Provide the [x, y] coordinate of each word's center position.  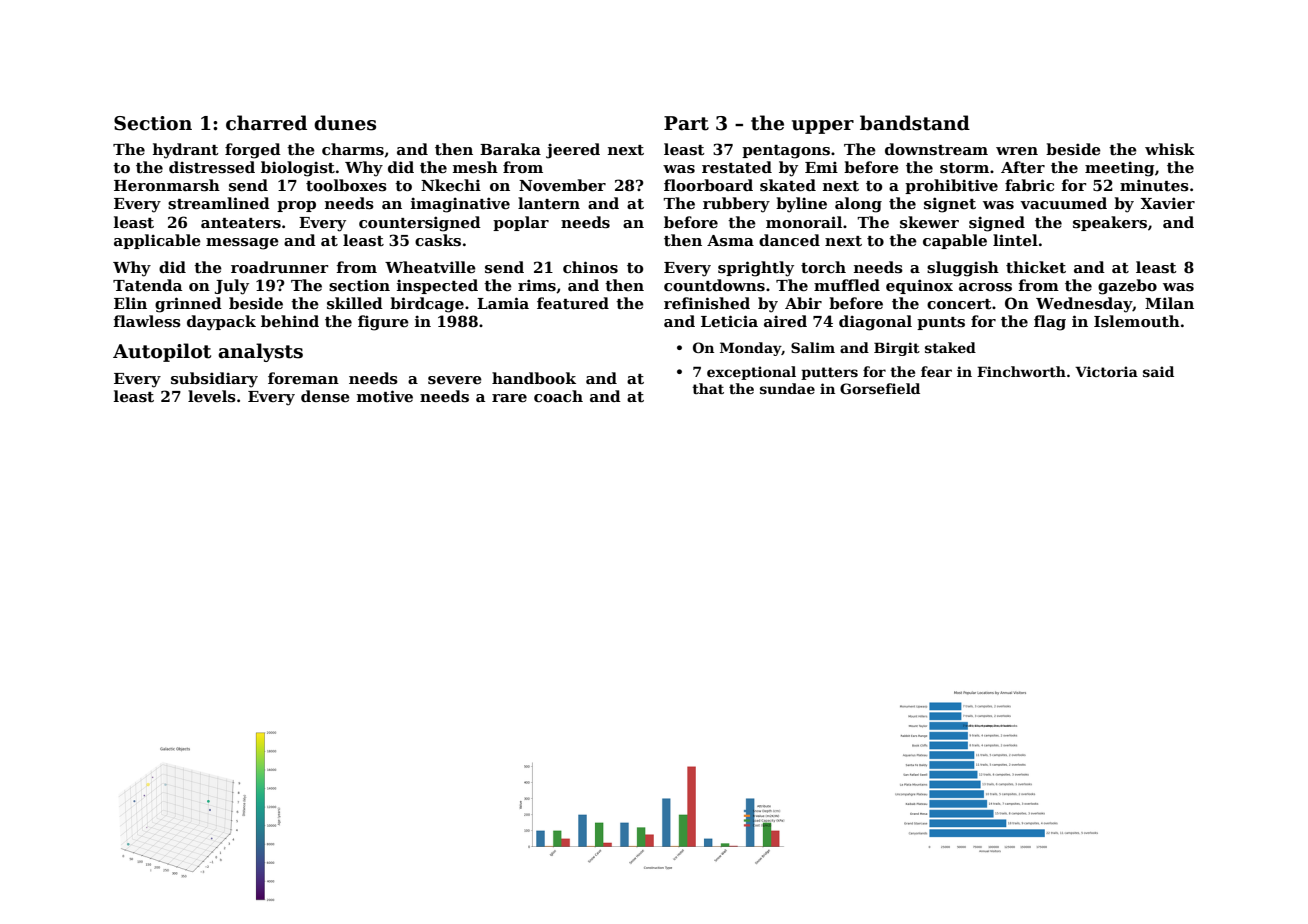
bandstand [915, 123]
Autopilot [162, 352]
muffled [847, 285]
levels [212, 396]
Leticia [729, 321]
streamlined [219, 203]
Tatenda [147, 285]
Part [686, 123]
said [1158, 371]
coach [558, 396]
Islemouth [1137, 321]
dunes [345, 123]
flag [1050, 323]
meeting [1120, 169]
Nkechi [451, 185]
